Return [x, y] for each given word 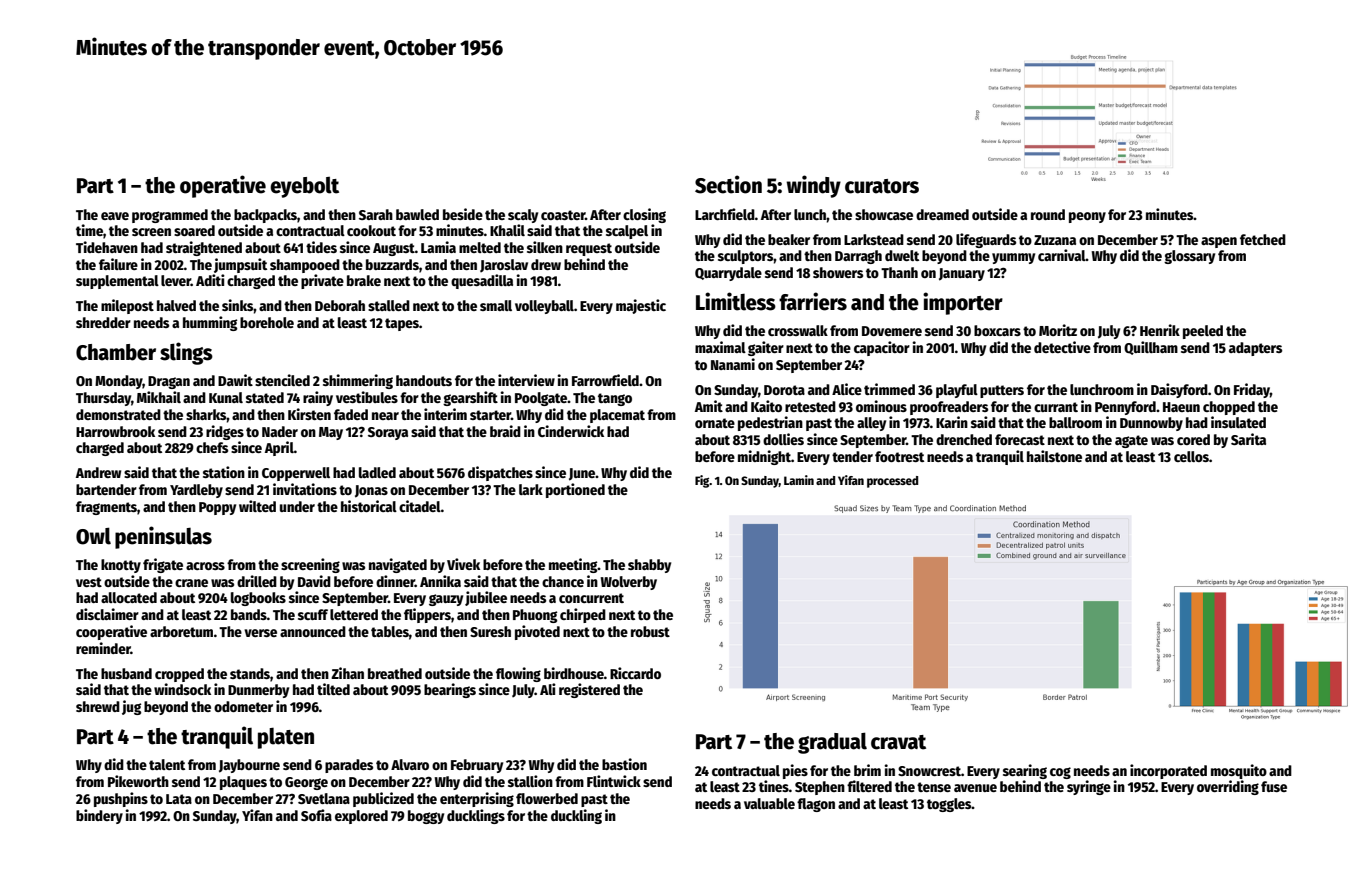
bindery [99, 816]
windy [813, 186]
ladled [377, 472]
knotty [121, 566]
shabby [649, 566]
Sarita [1248, 439]
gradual [832, 743]
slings [186, 353]
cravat [898, 742]
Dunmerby [258, 691]
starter [490, 415]
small [496, 305]
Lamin [799, 480]
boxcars [997, 330]
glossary [1189, 257]
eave [115, 216]
